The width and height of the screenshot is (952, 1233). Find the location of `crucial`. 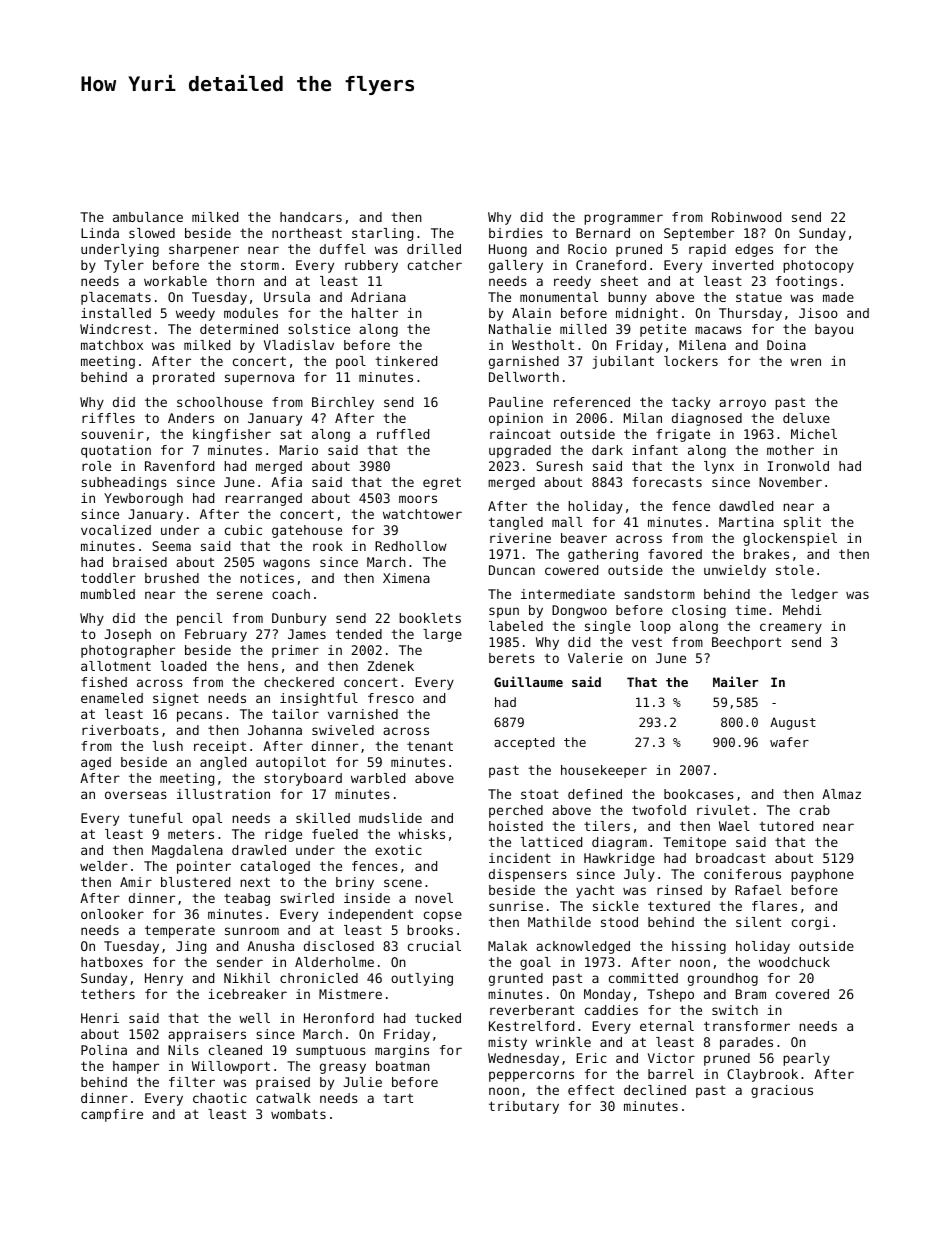

crucial is located at coordinates (434, 946).
